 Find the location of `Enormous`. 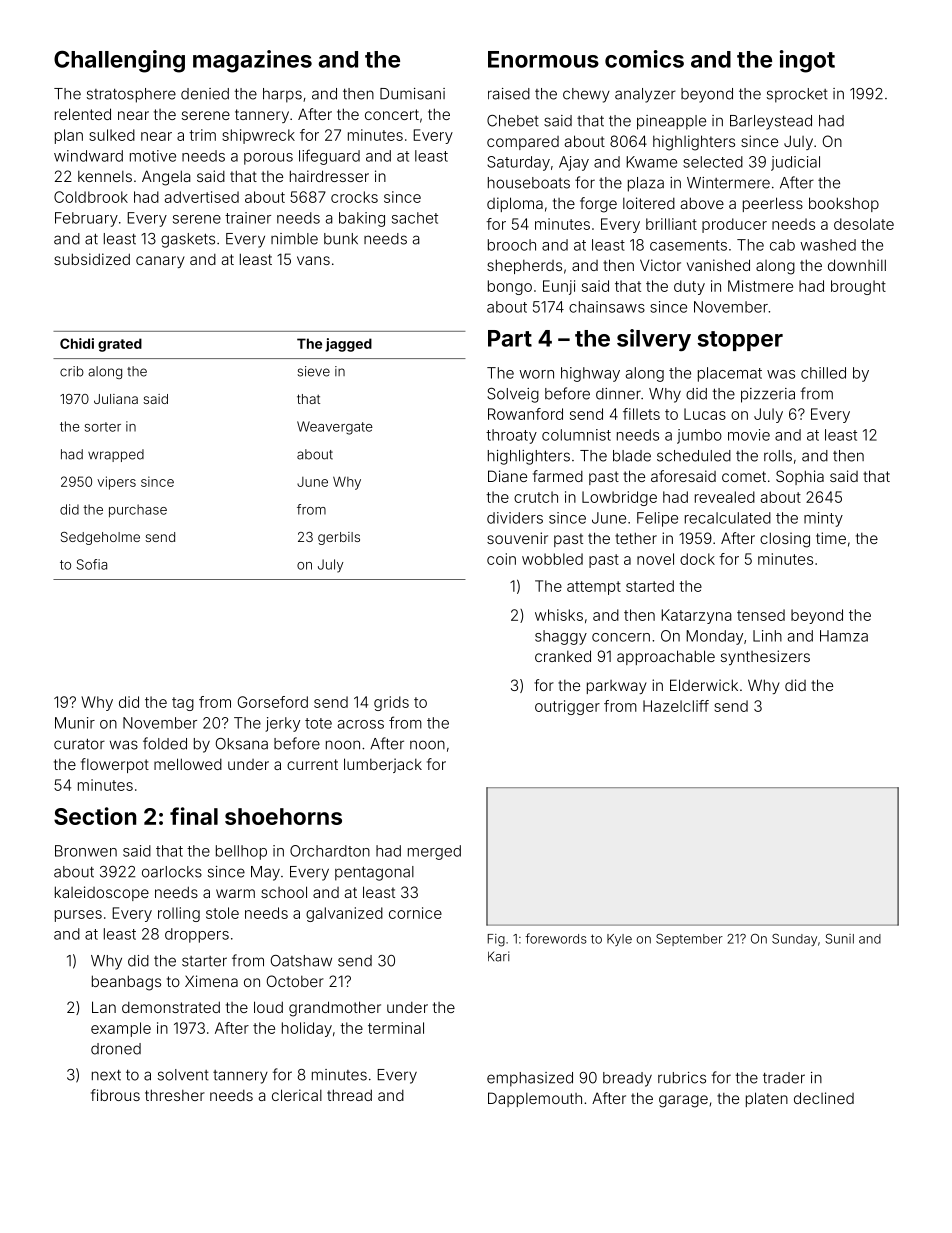

Enormous is located at coordinates (543, 59).
